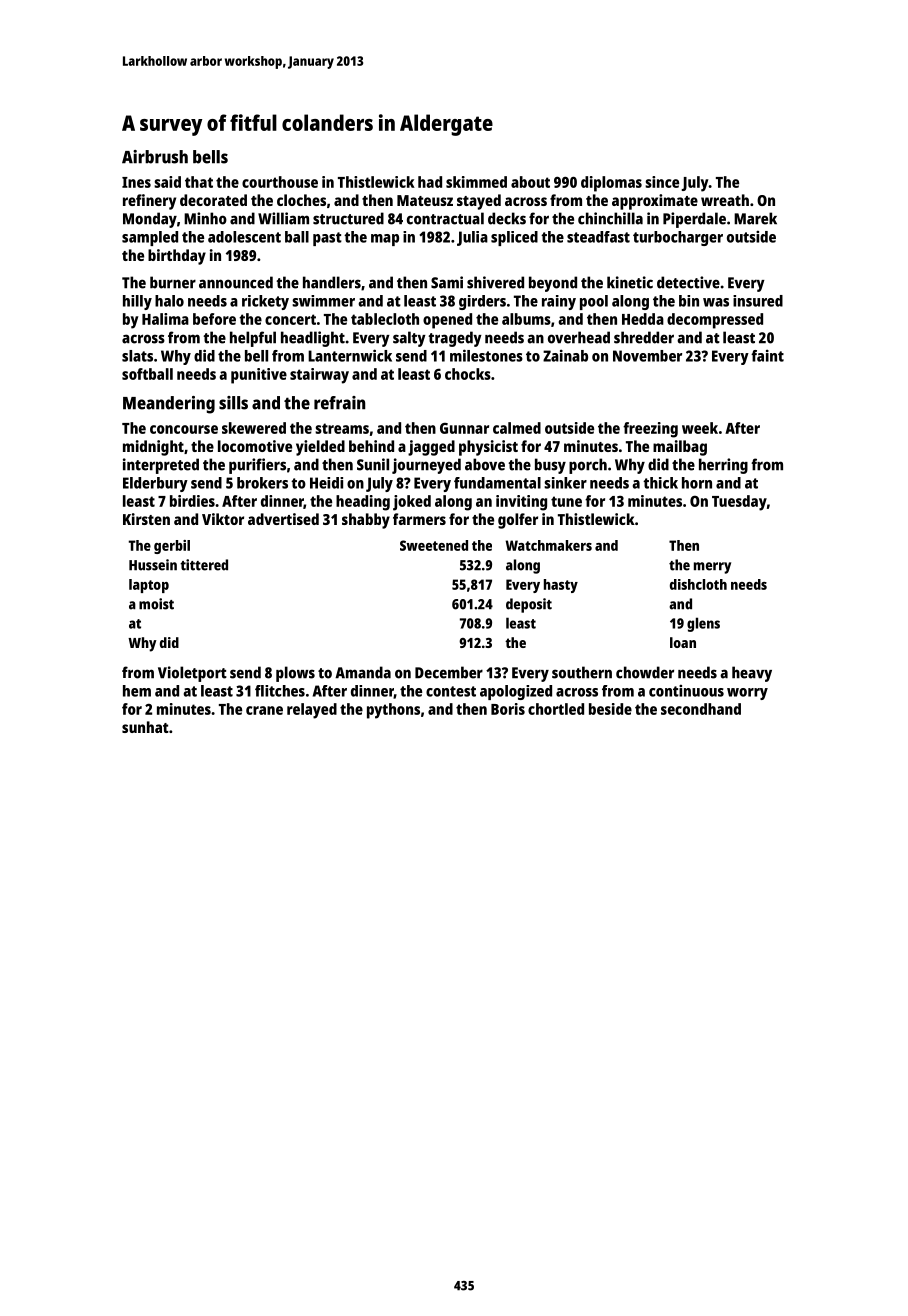  Describe the element at coordinates (479, 202) in the page. I see `stayed` at that location.
